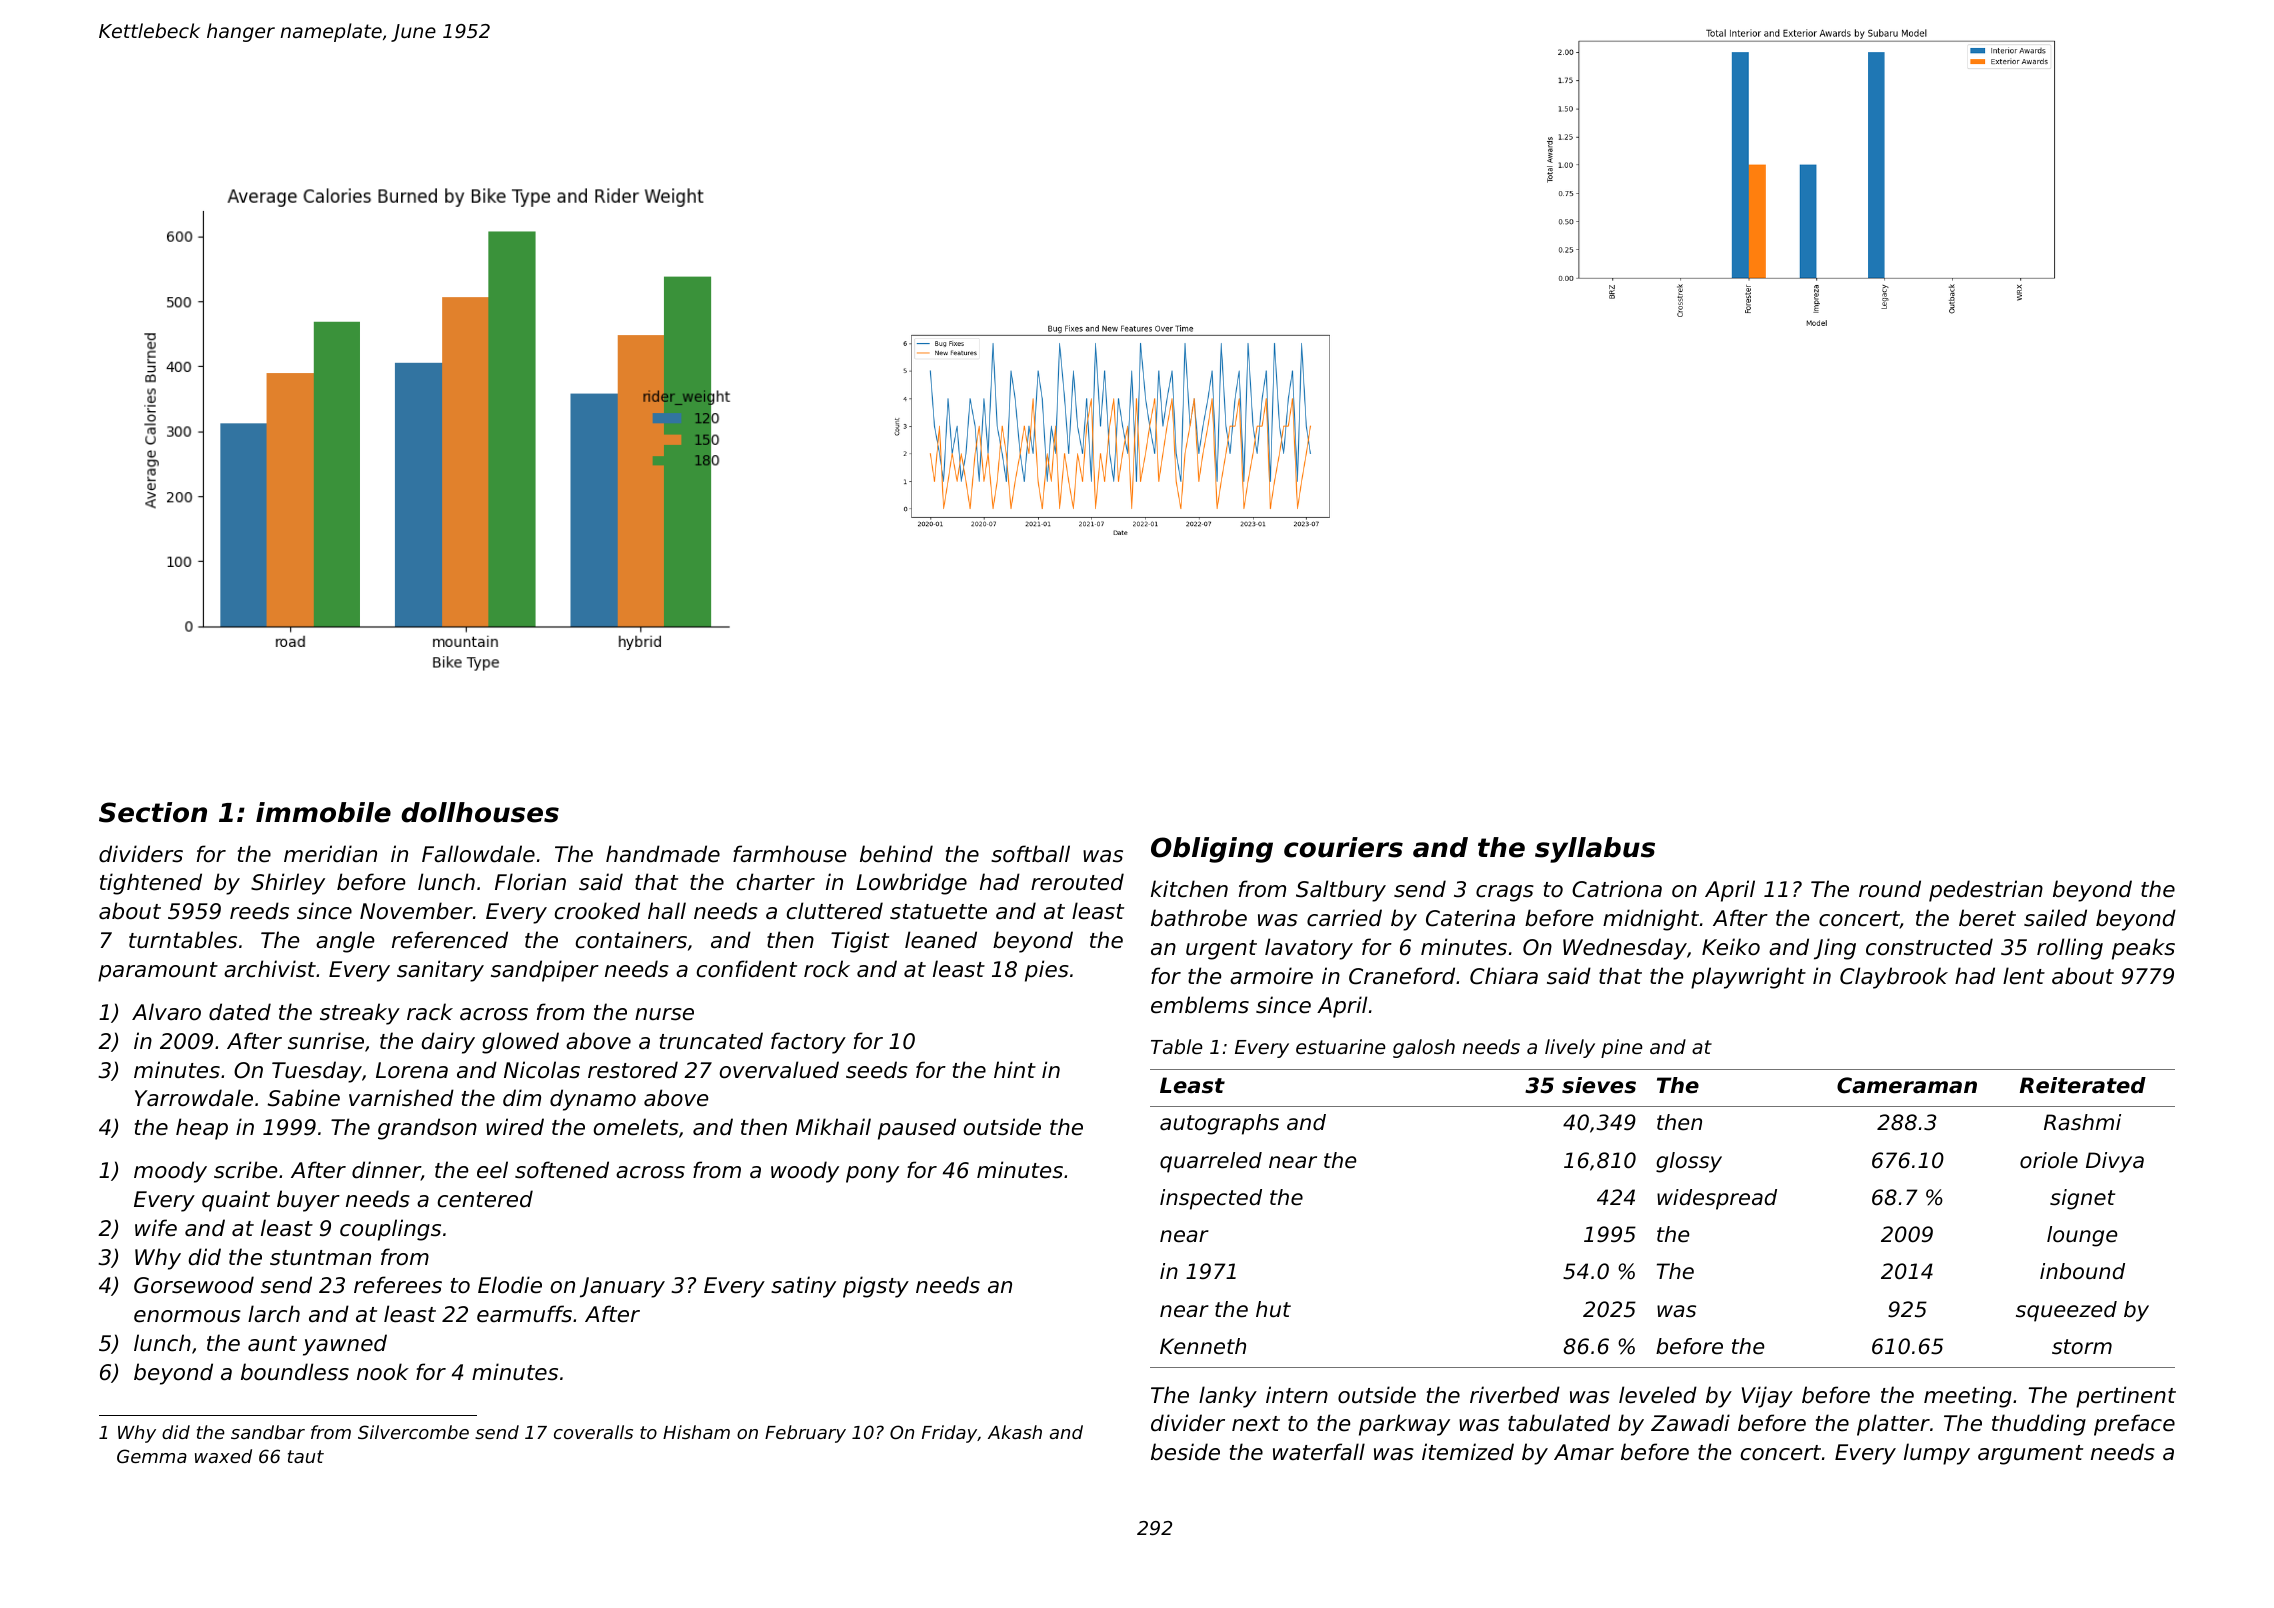 This document has height=1608, width=2274. I want to click on peaks, so click(2143, 949).
